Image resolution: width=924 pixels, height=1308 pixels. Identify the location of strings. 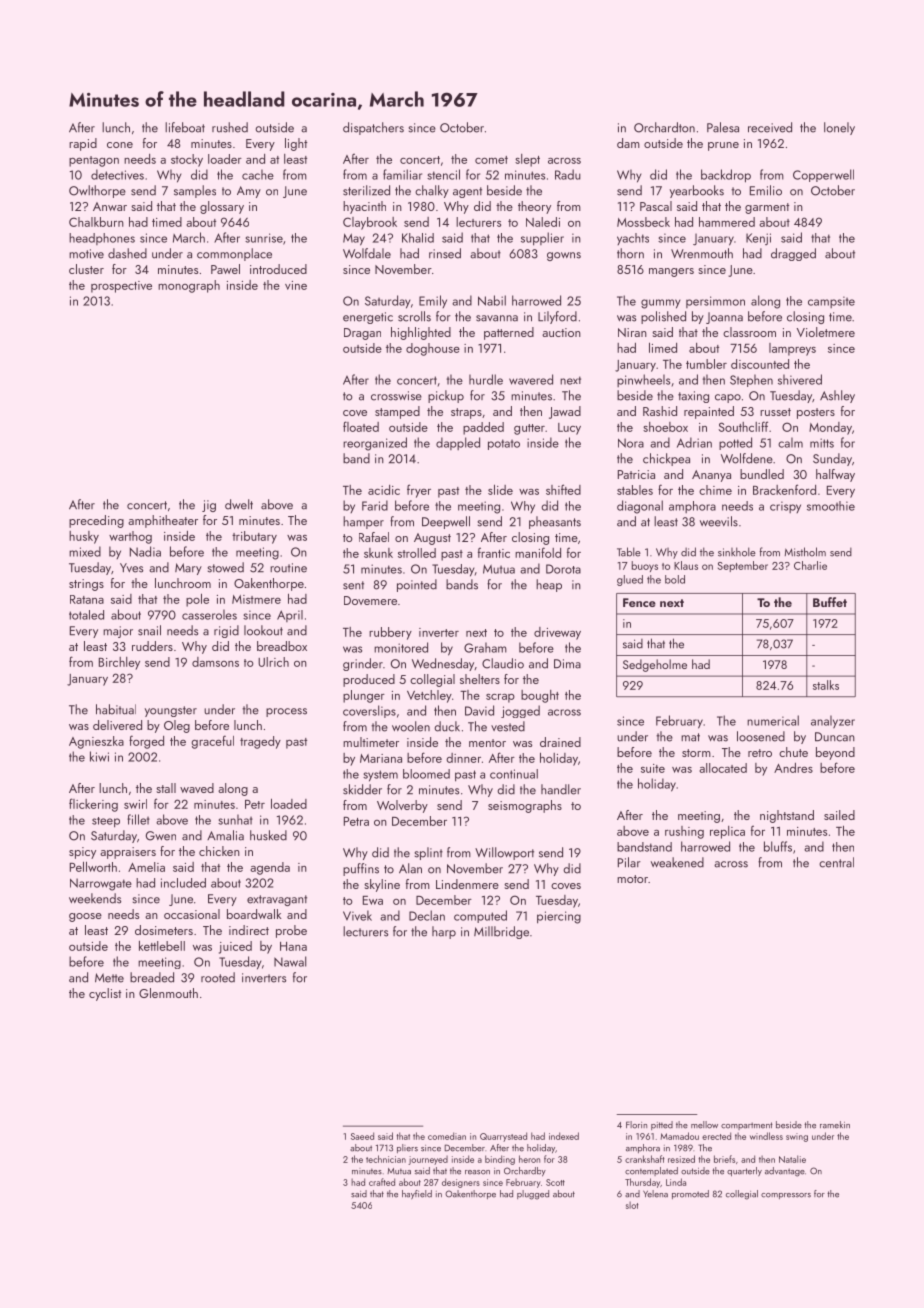
(86, 585).
